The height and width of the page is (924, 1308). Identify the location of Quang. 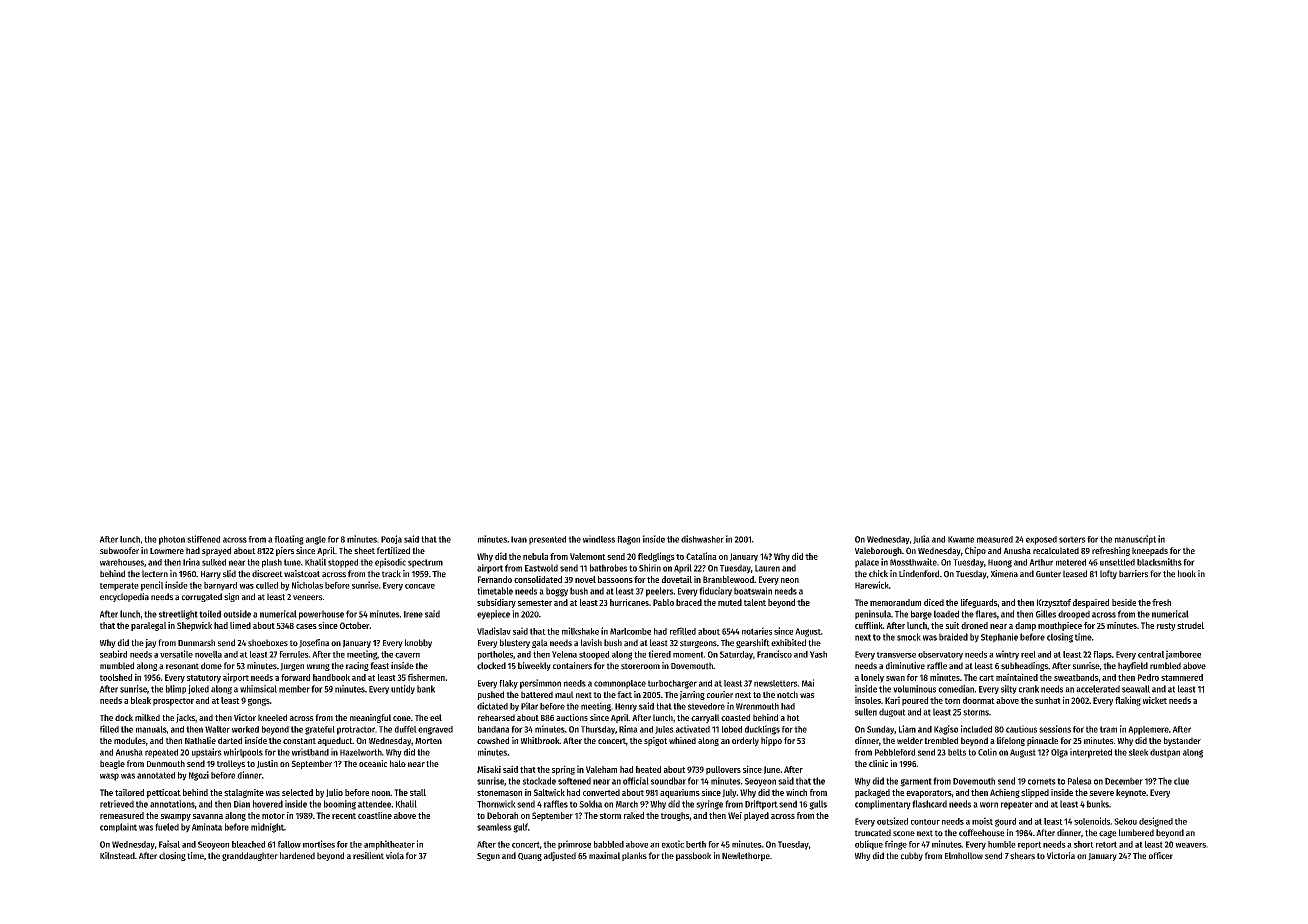
(530, 857).
